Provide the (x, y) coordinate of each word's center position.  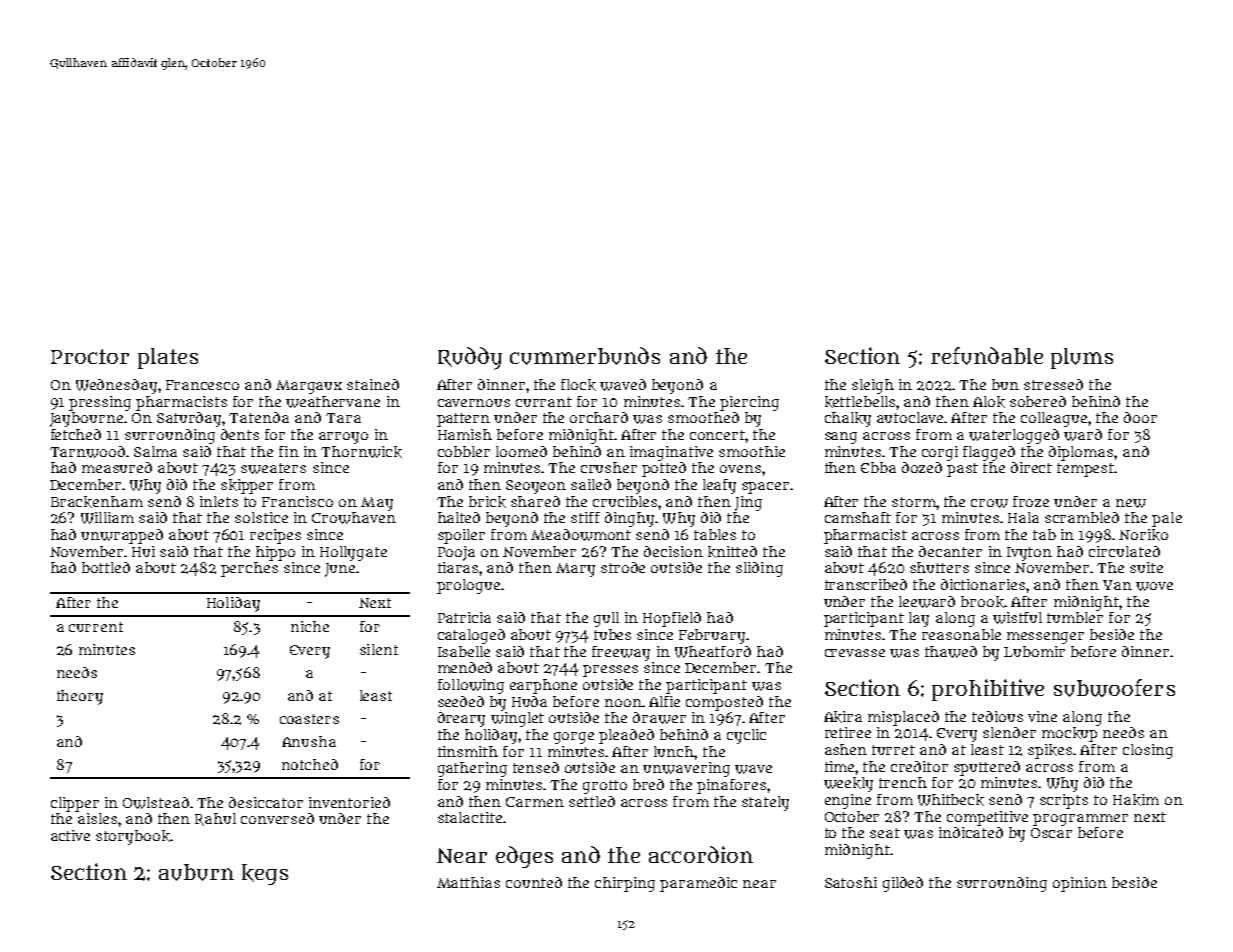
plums (1082, 358)
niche (310, 626)
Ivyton (1029, 554)
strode (623, 567)
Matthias (468, 882)
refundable (987, 356)
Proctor (90, 356)
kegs (265, 874)
